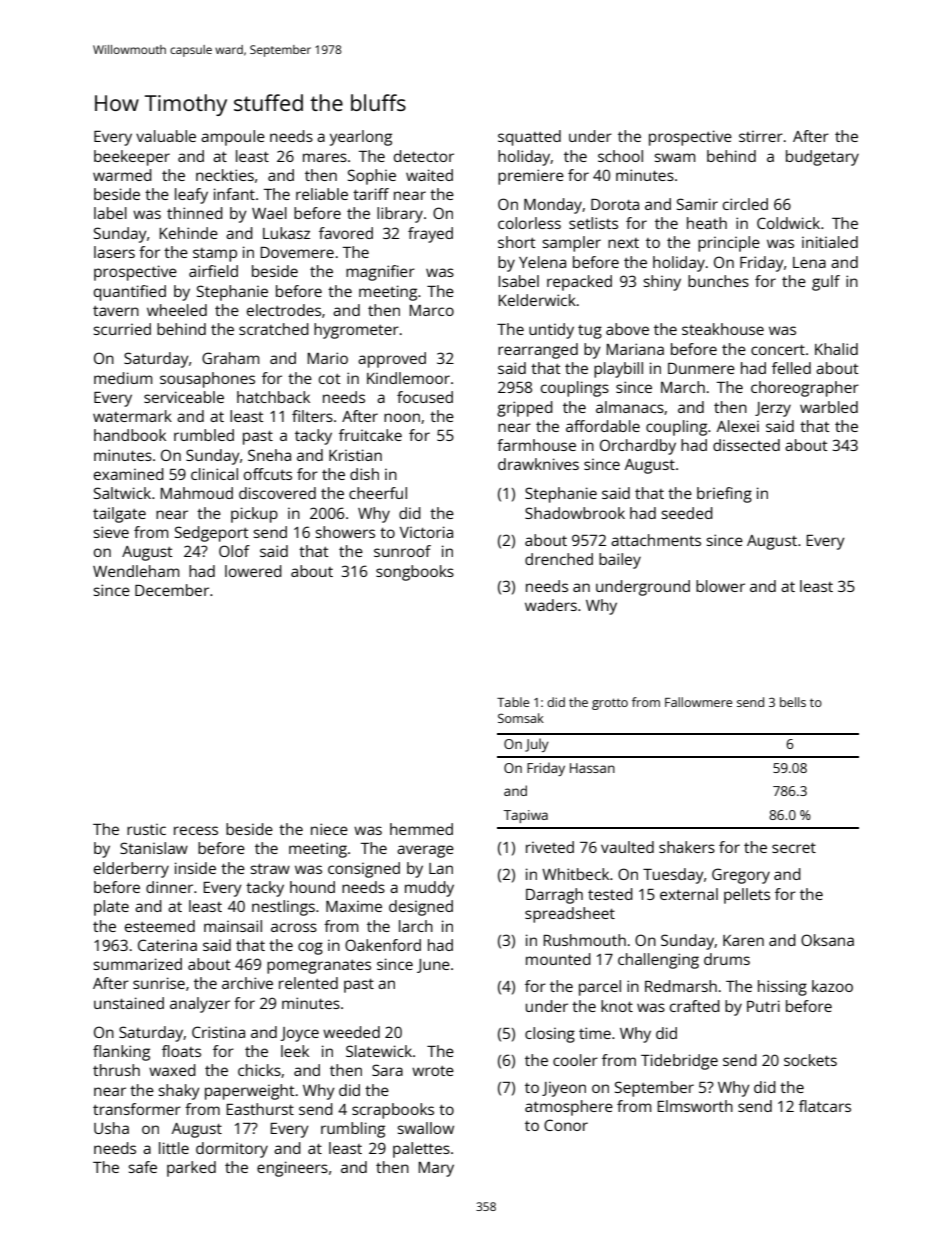 This screenshot has height=1233, width=952. I want to click on challenging, so click(658, 961).
